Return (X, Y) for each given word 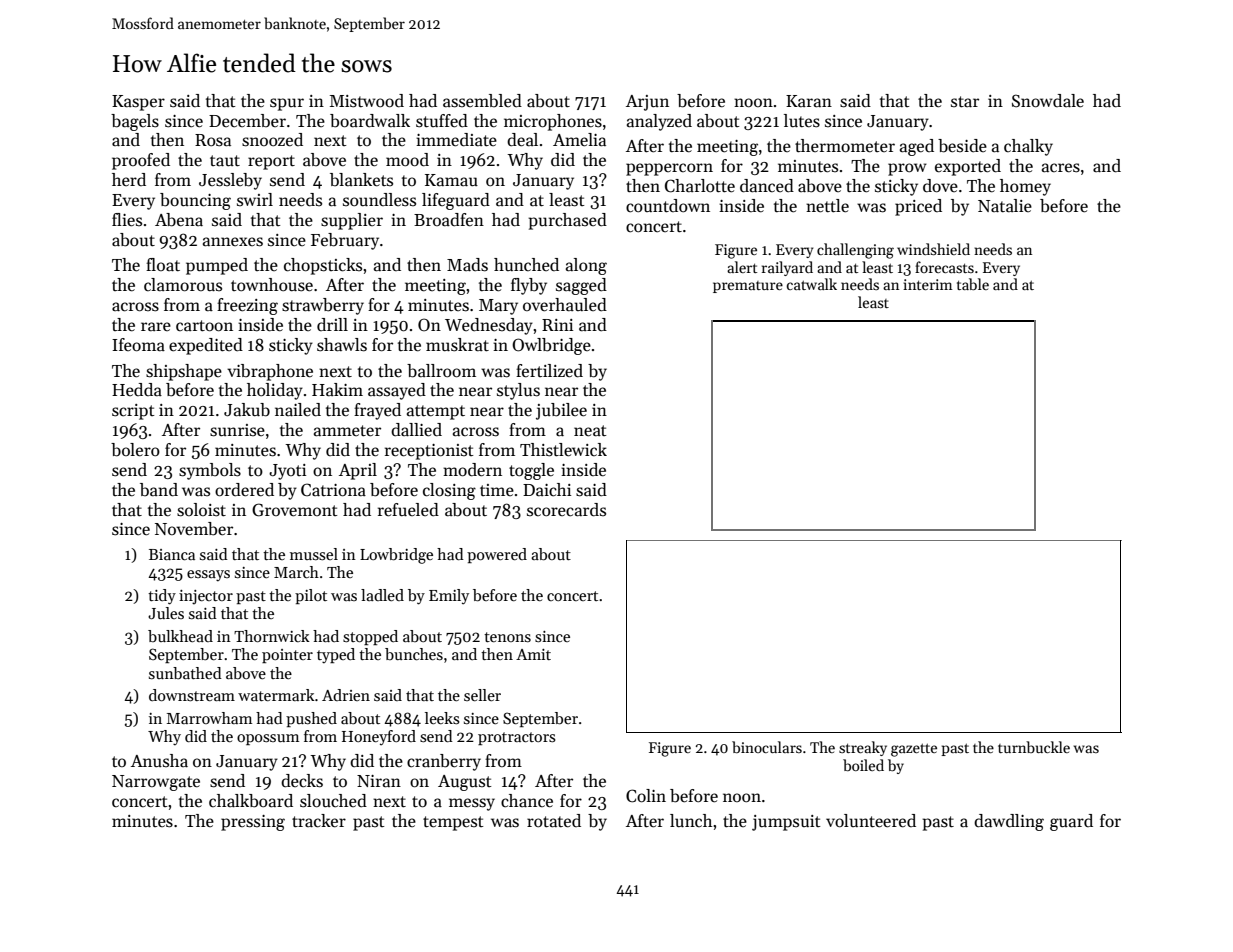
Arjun (647, 103)
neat (590, 431)
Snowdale (1048, 101)
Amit (533, 654)
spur (287, 104)
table (973, 284)
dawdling (1009, 822)
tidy (162, 597)
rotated (554, 821)
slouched (333, 801)
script (133, 412)
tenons (507, 637)
